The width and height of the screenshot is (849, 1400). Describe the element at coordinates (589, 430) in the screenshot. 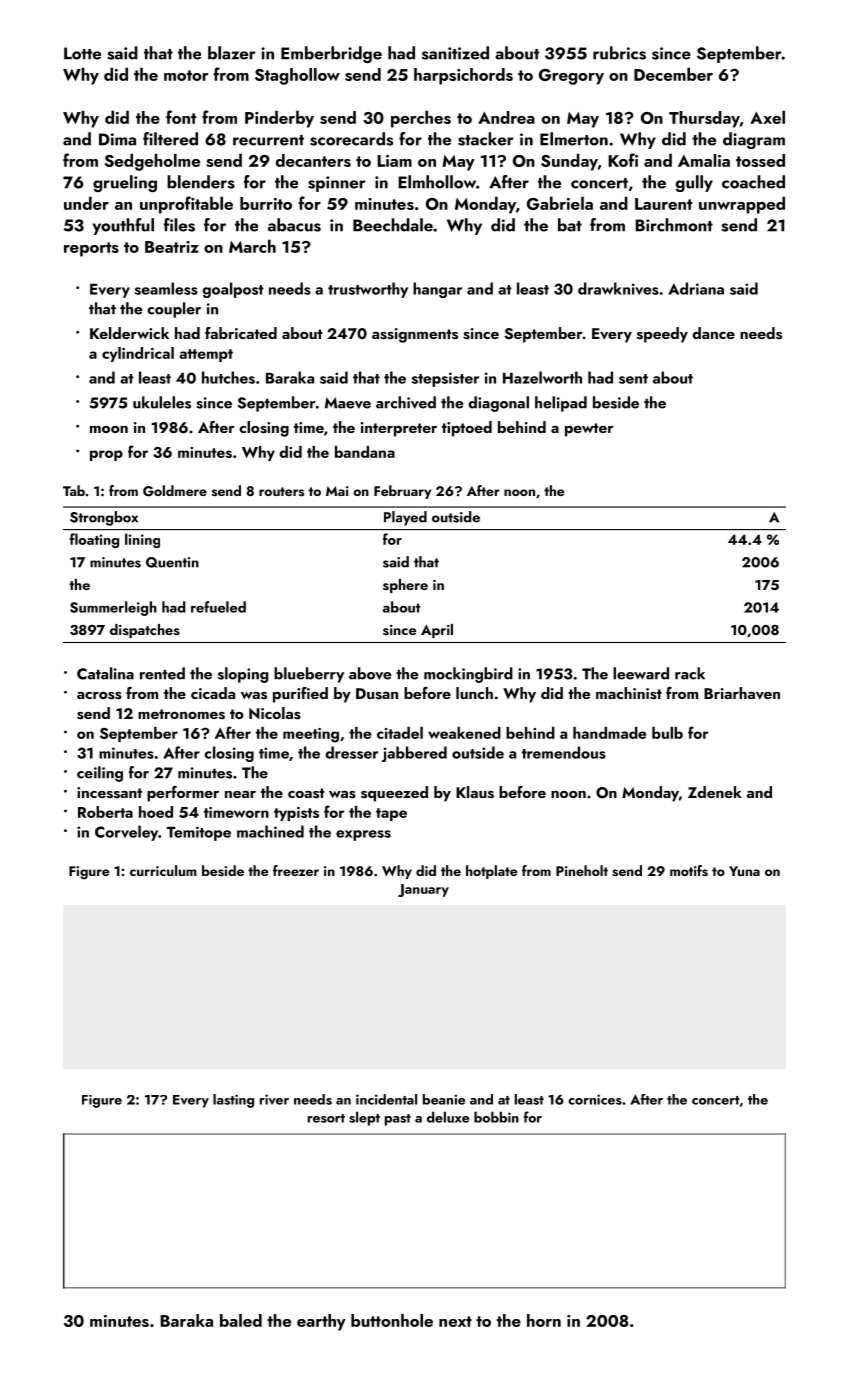

I see `pewter` at that location.
